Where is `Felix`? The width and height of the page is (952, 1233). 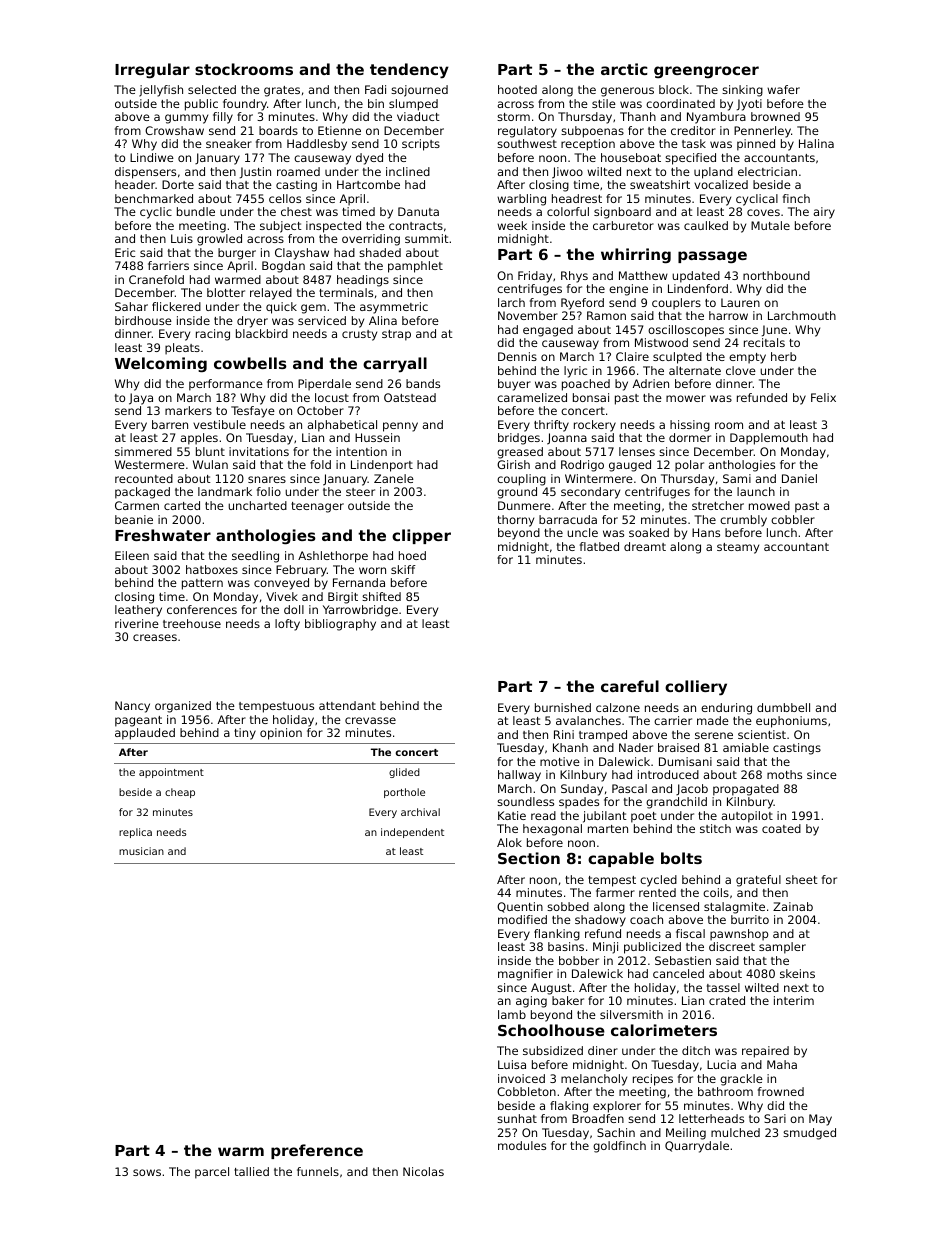 Felix is located at coordinates (823, 397).
